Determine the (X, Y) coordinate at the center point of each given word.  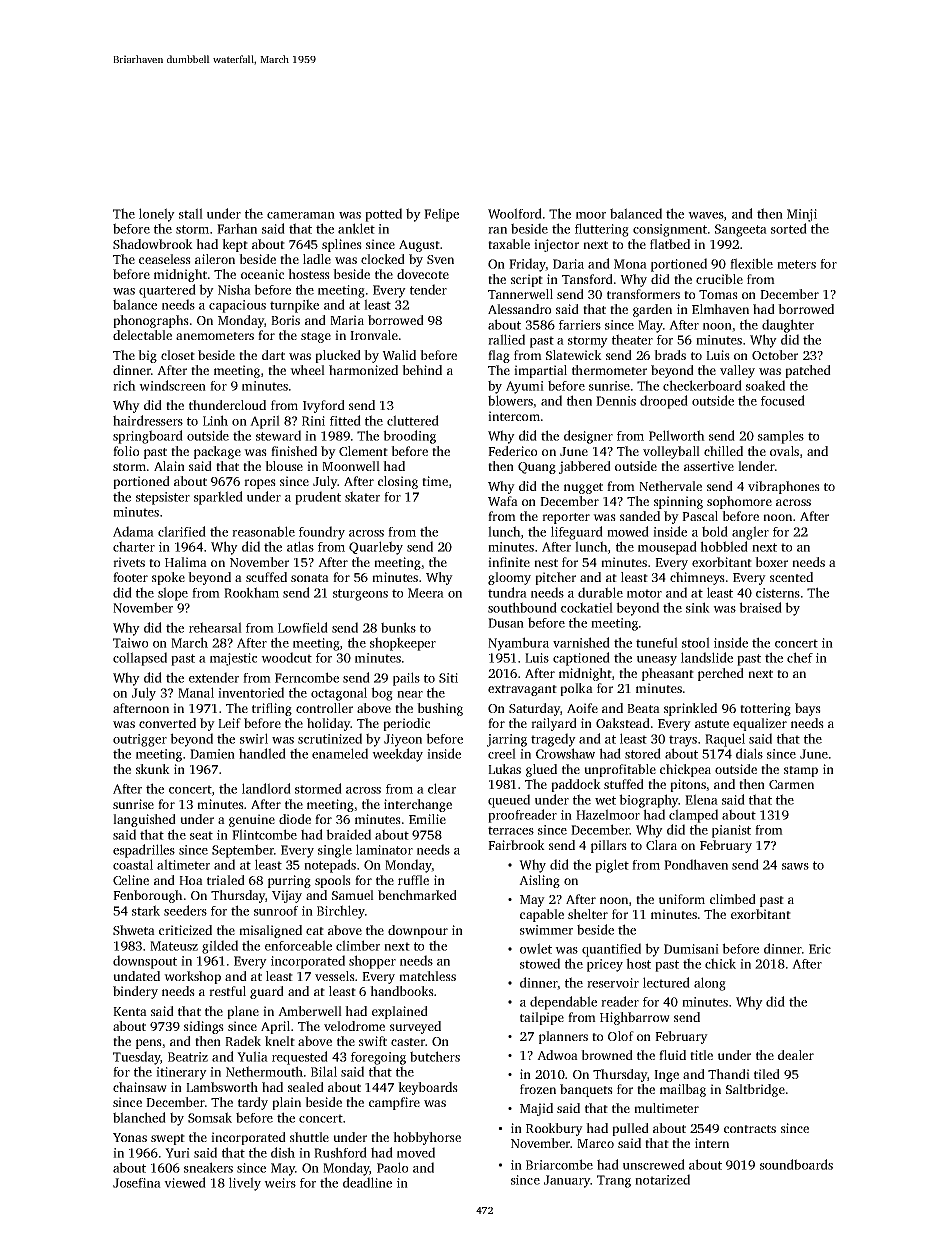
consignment (670, 230)
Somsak (210, 1117)
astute (712, 724)
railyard (554, 724)
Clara (661, 845)
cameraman (301, 215)
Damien (212, 754)
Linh (215, 420)
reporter (566, 518)
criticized (185, 930)
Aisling (539, 881)
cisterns (778, 593)
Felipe (441, 215)
